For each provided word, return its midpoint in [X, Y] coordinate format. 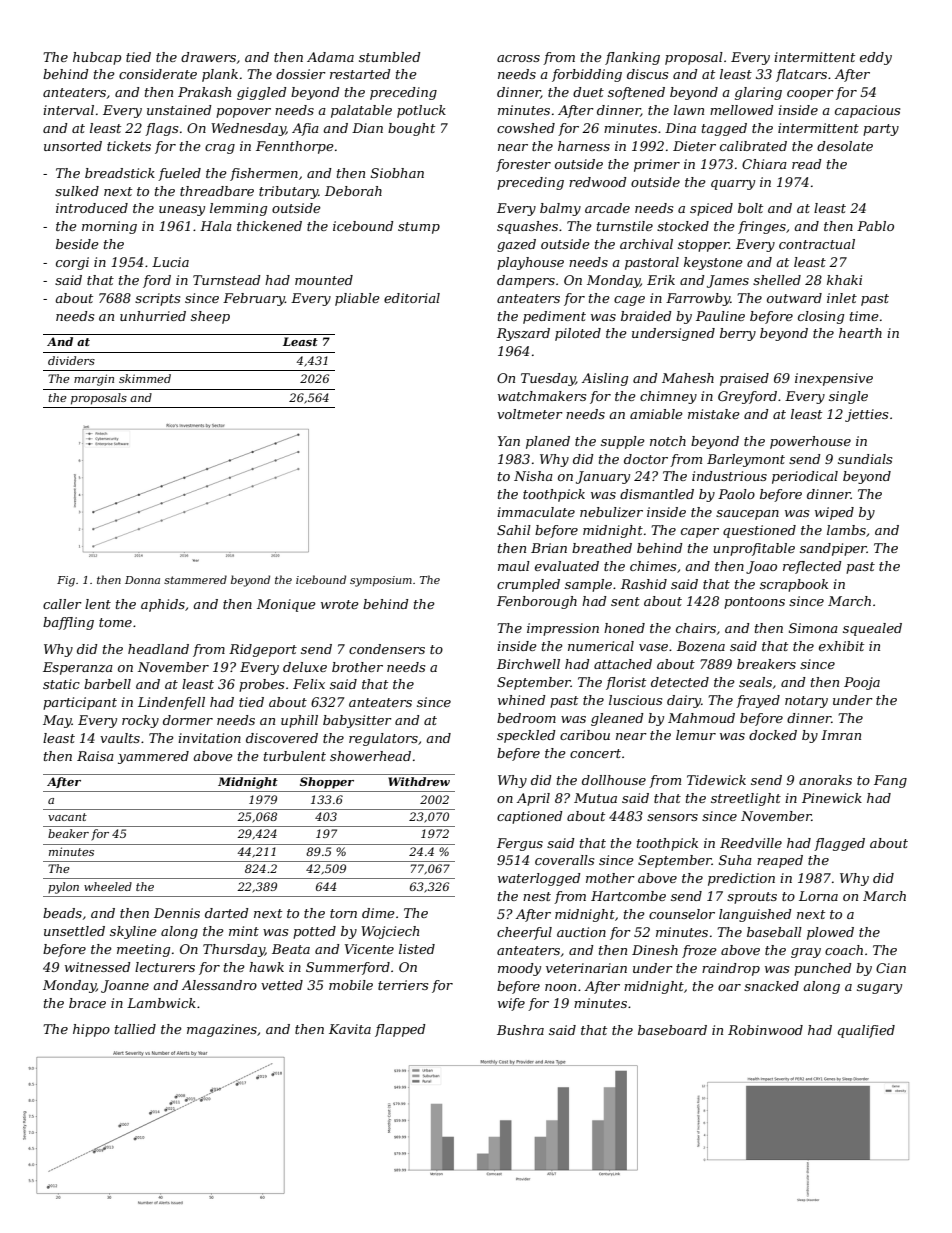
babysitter [357, 721]
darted [227, 913]
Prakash [204, 92]
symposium [381, 581]
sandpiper [833, 549]
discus [647, 74]
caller [62, 604]
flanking [632, 58]
